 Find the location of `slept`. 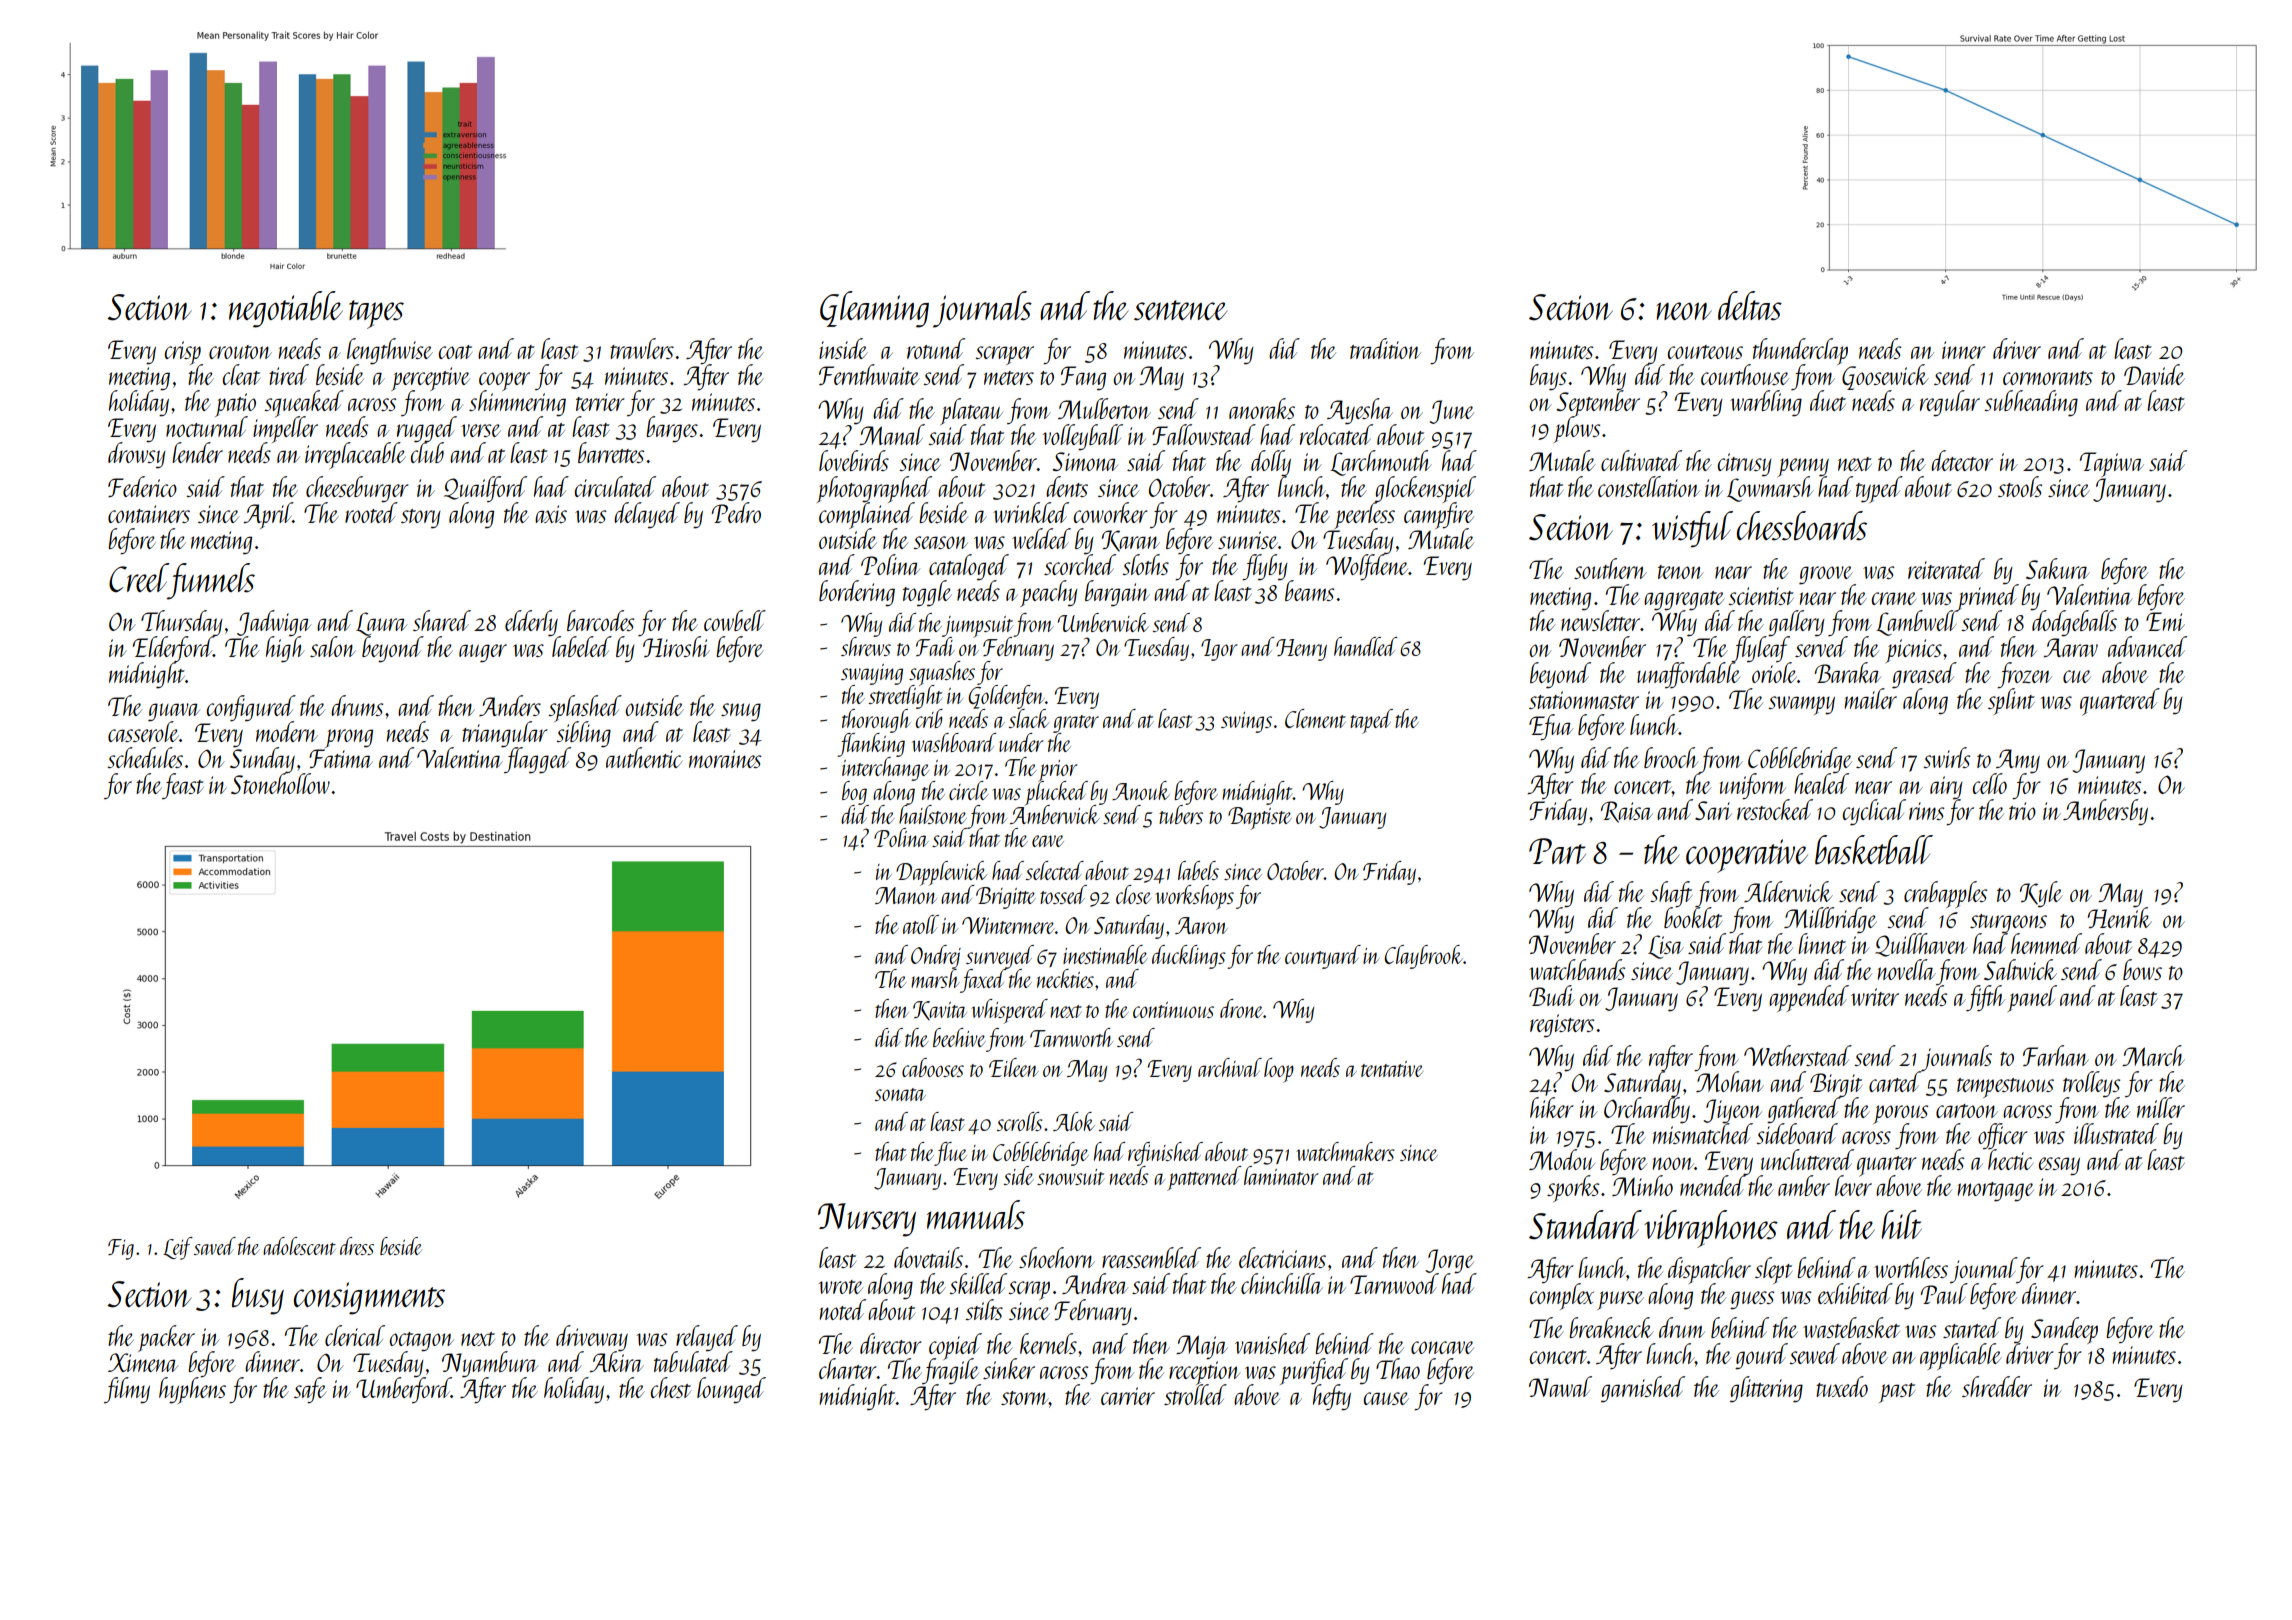

slept is located at coordinates (1773, 1270).
